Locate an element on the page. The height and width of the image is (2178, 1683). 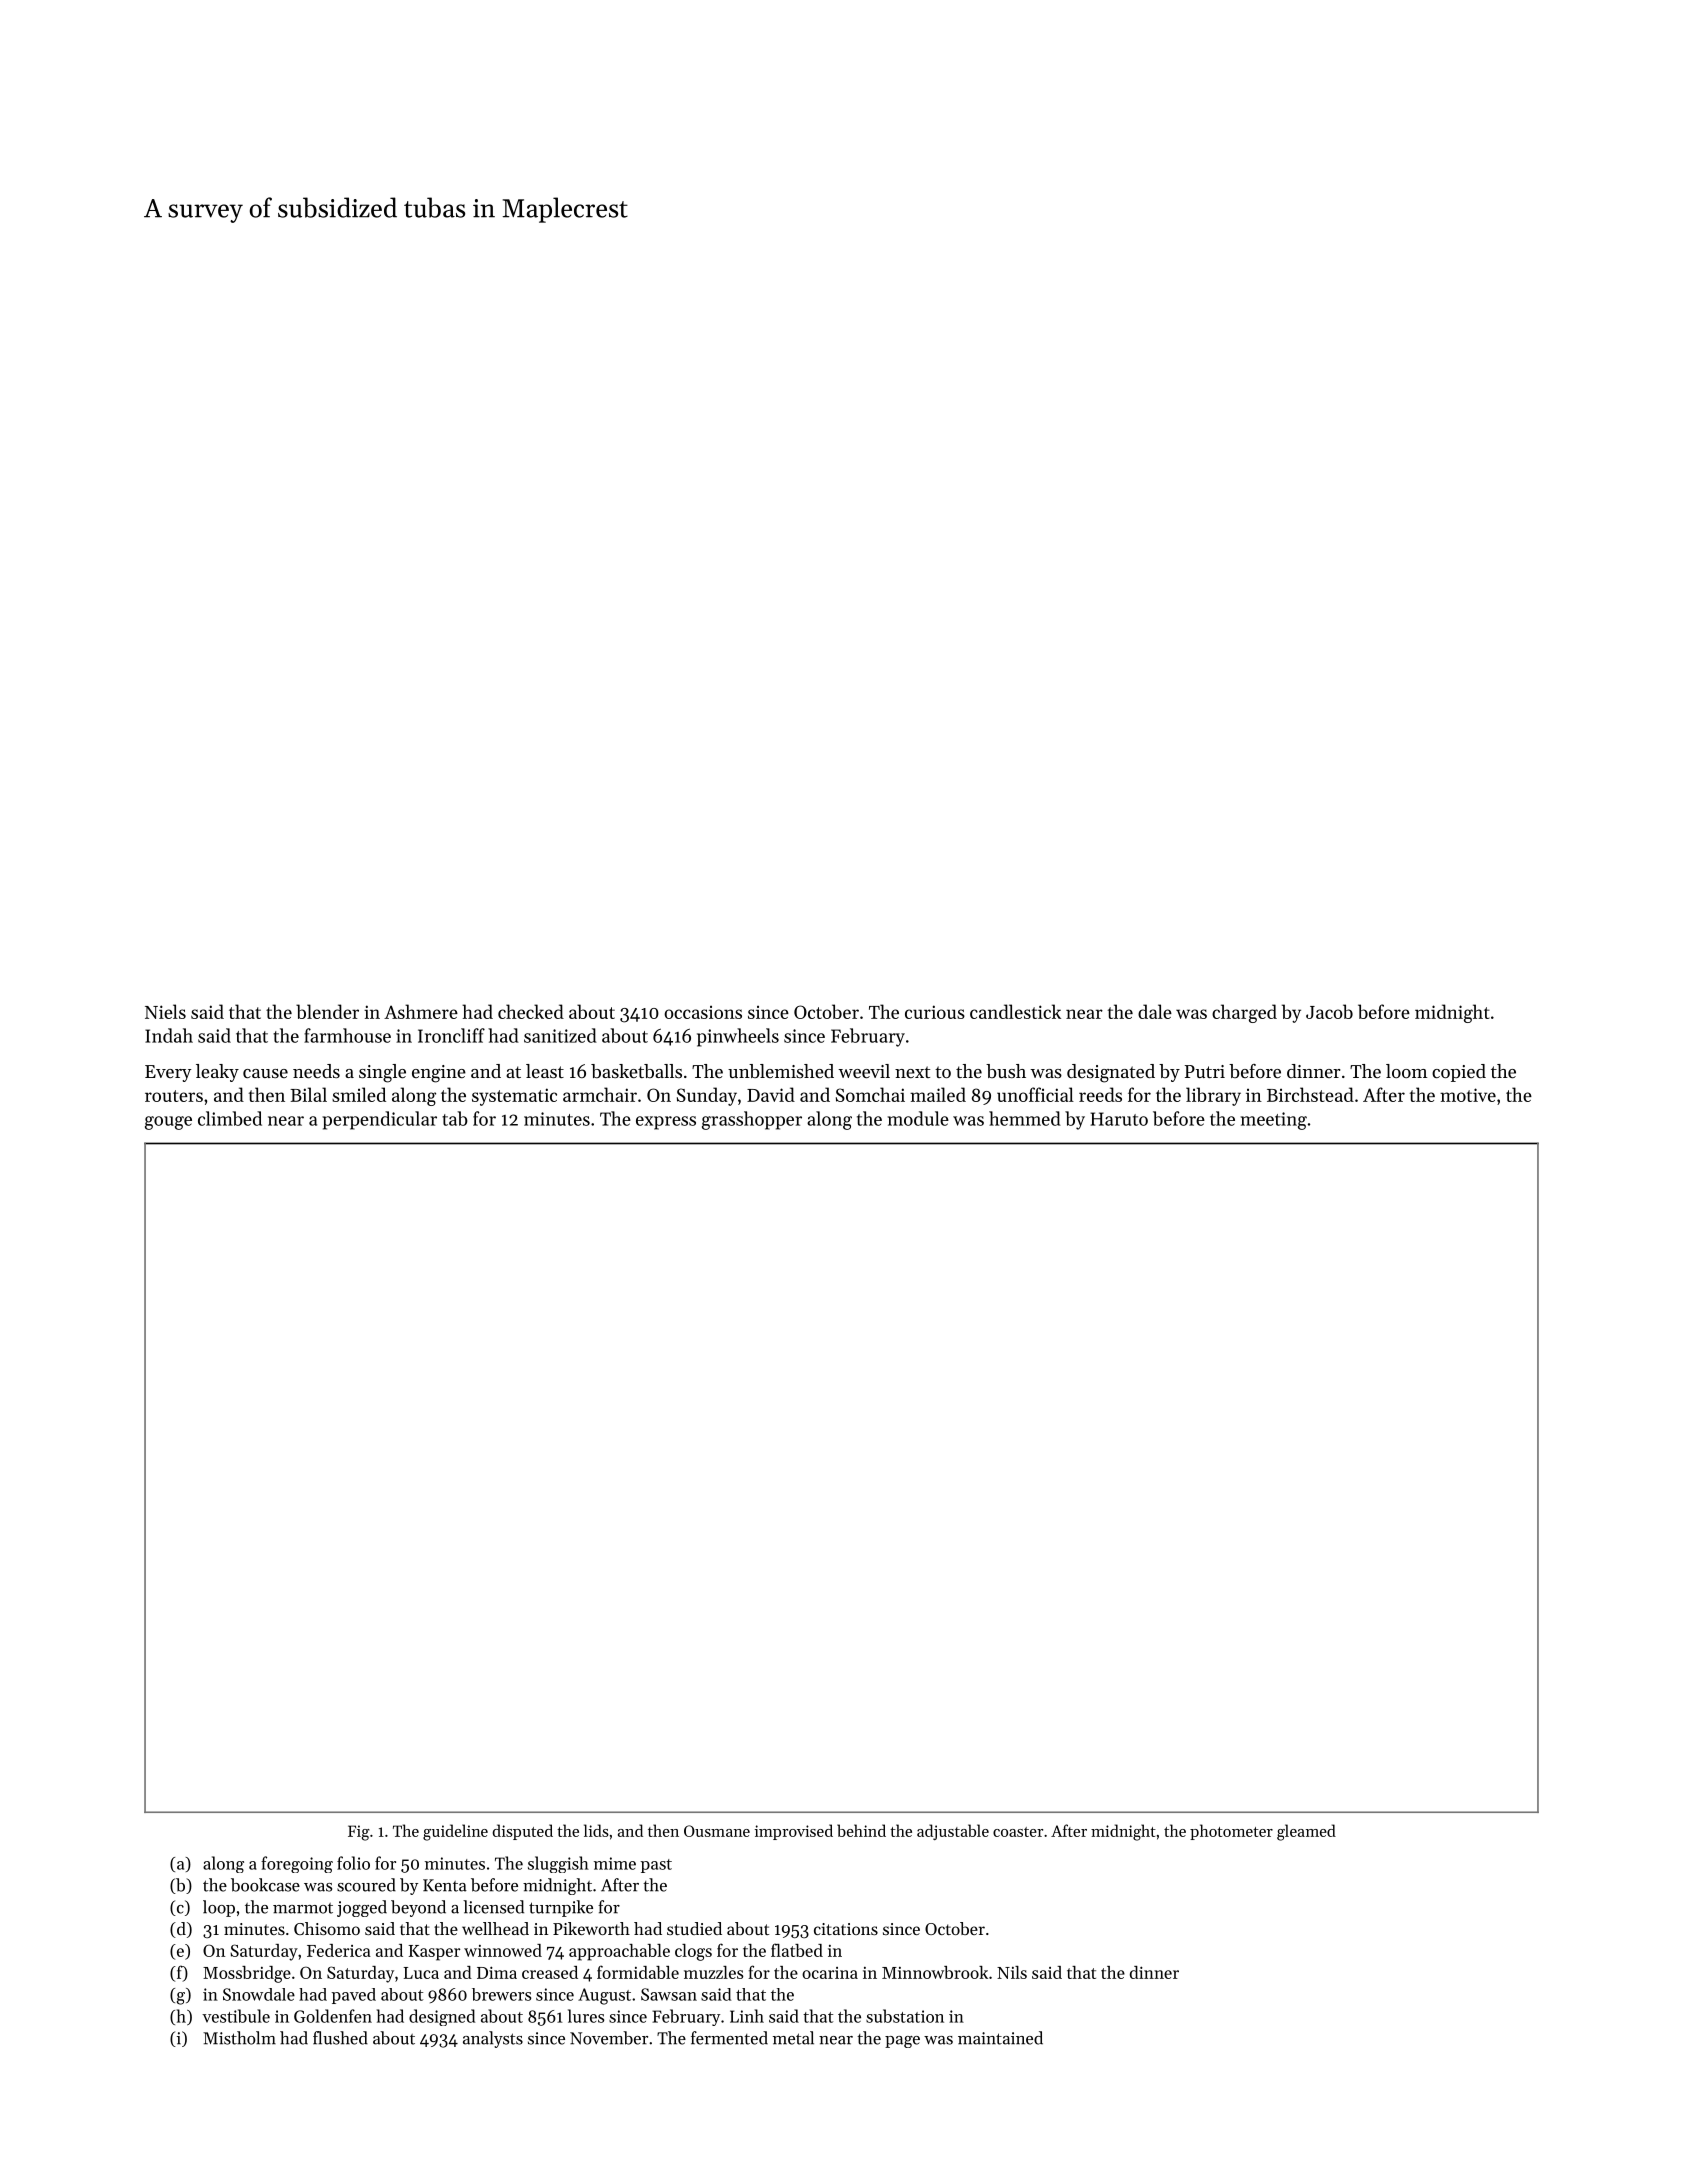
next is located at coordinates (912, 1072).
